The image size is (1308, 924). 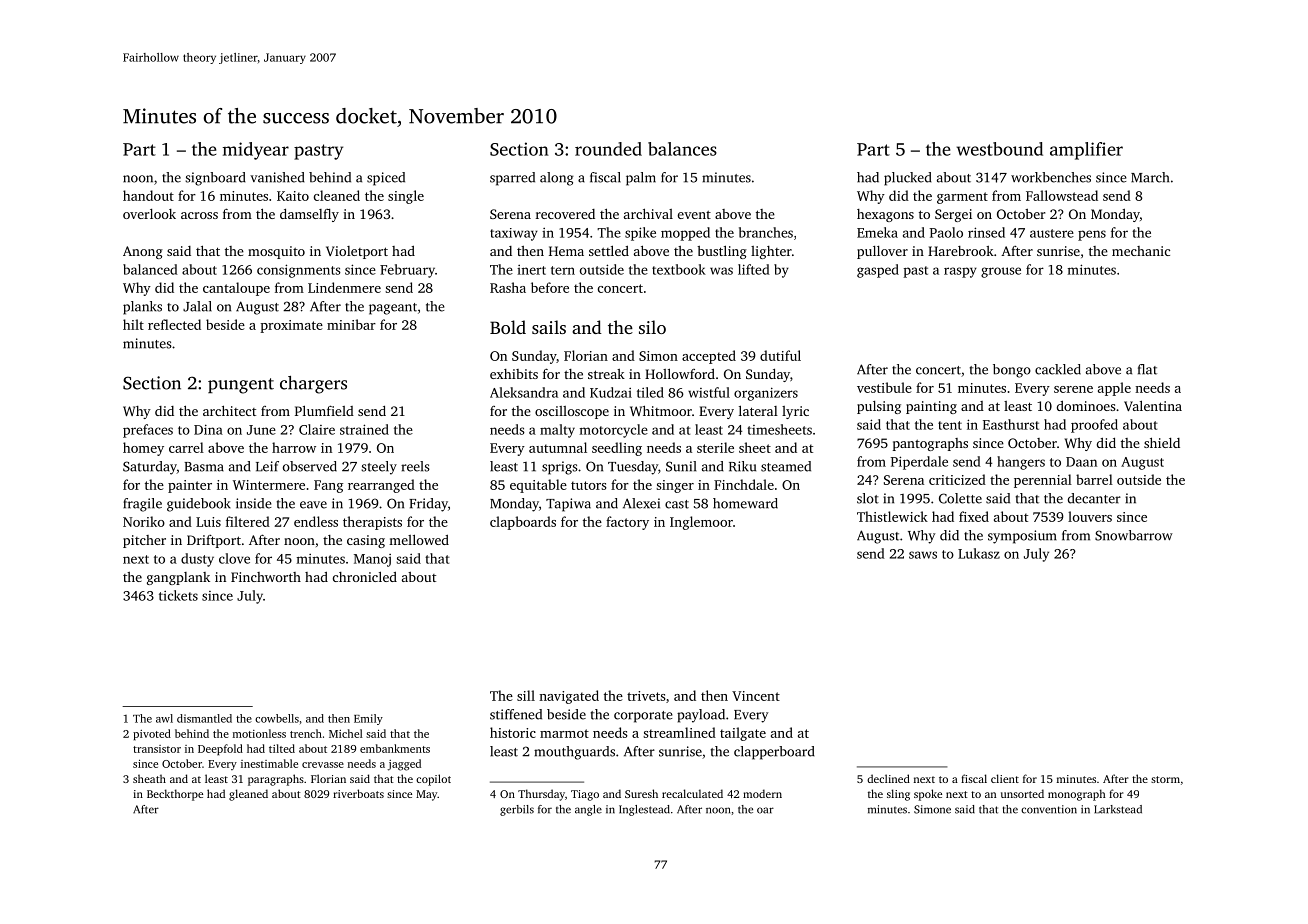 I want to click on Inglestead, so click(x=644, y=810).
